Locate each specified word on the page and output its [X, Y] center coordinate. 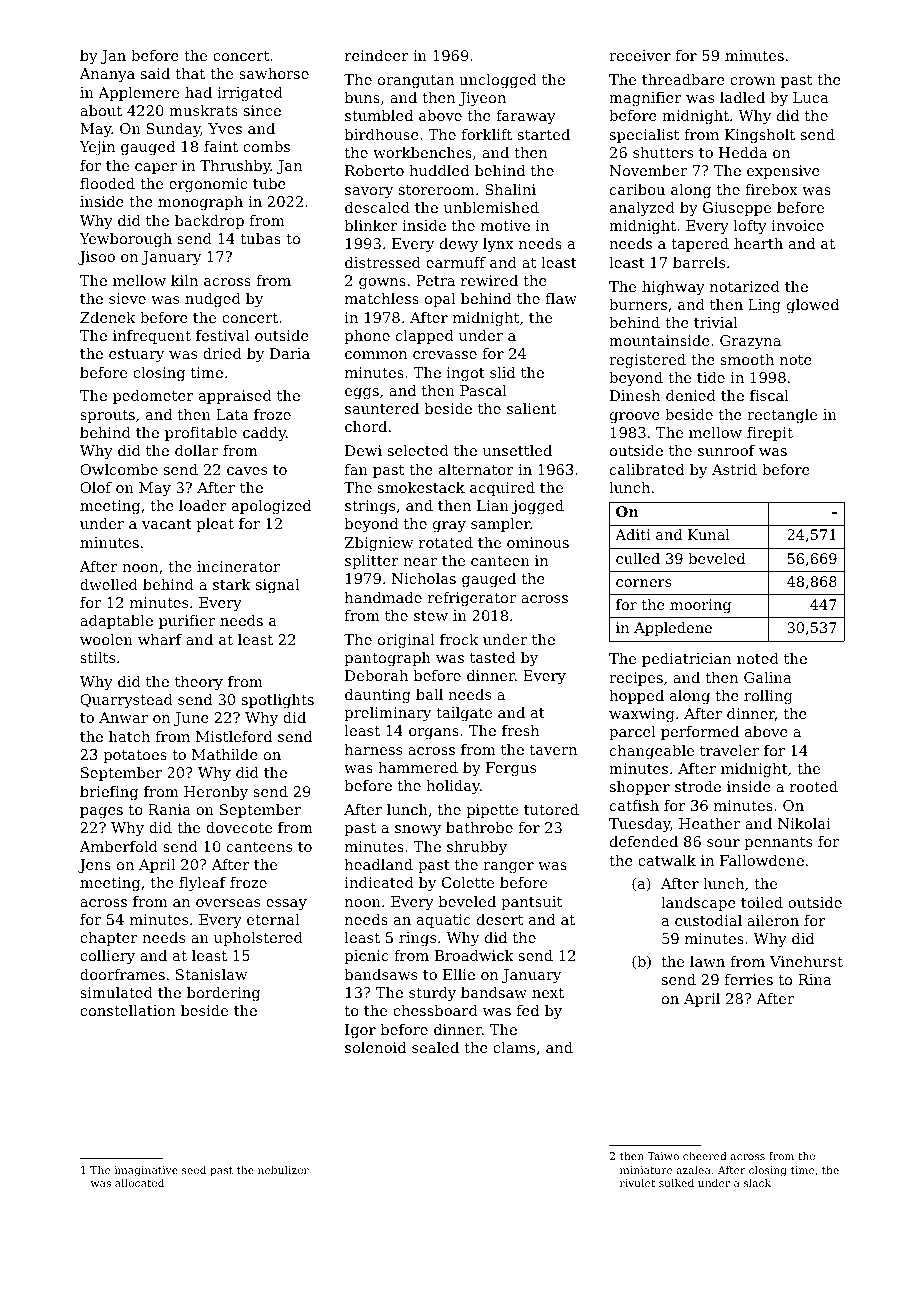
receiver [640, 55]
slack [757, 1183]
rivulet [637, 1183]
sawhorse [274, 73]
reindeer [377, 55]
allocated [139, 1183]
